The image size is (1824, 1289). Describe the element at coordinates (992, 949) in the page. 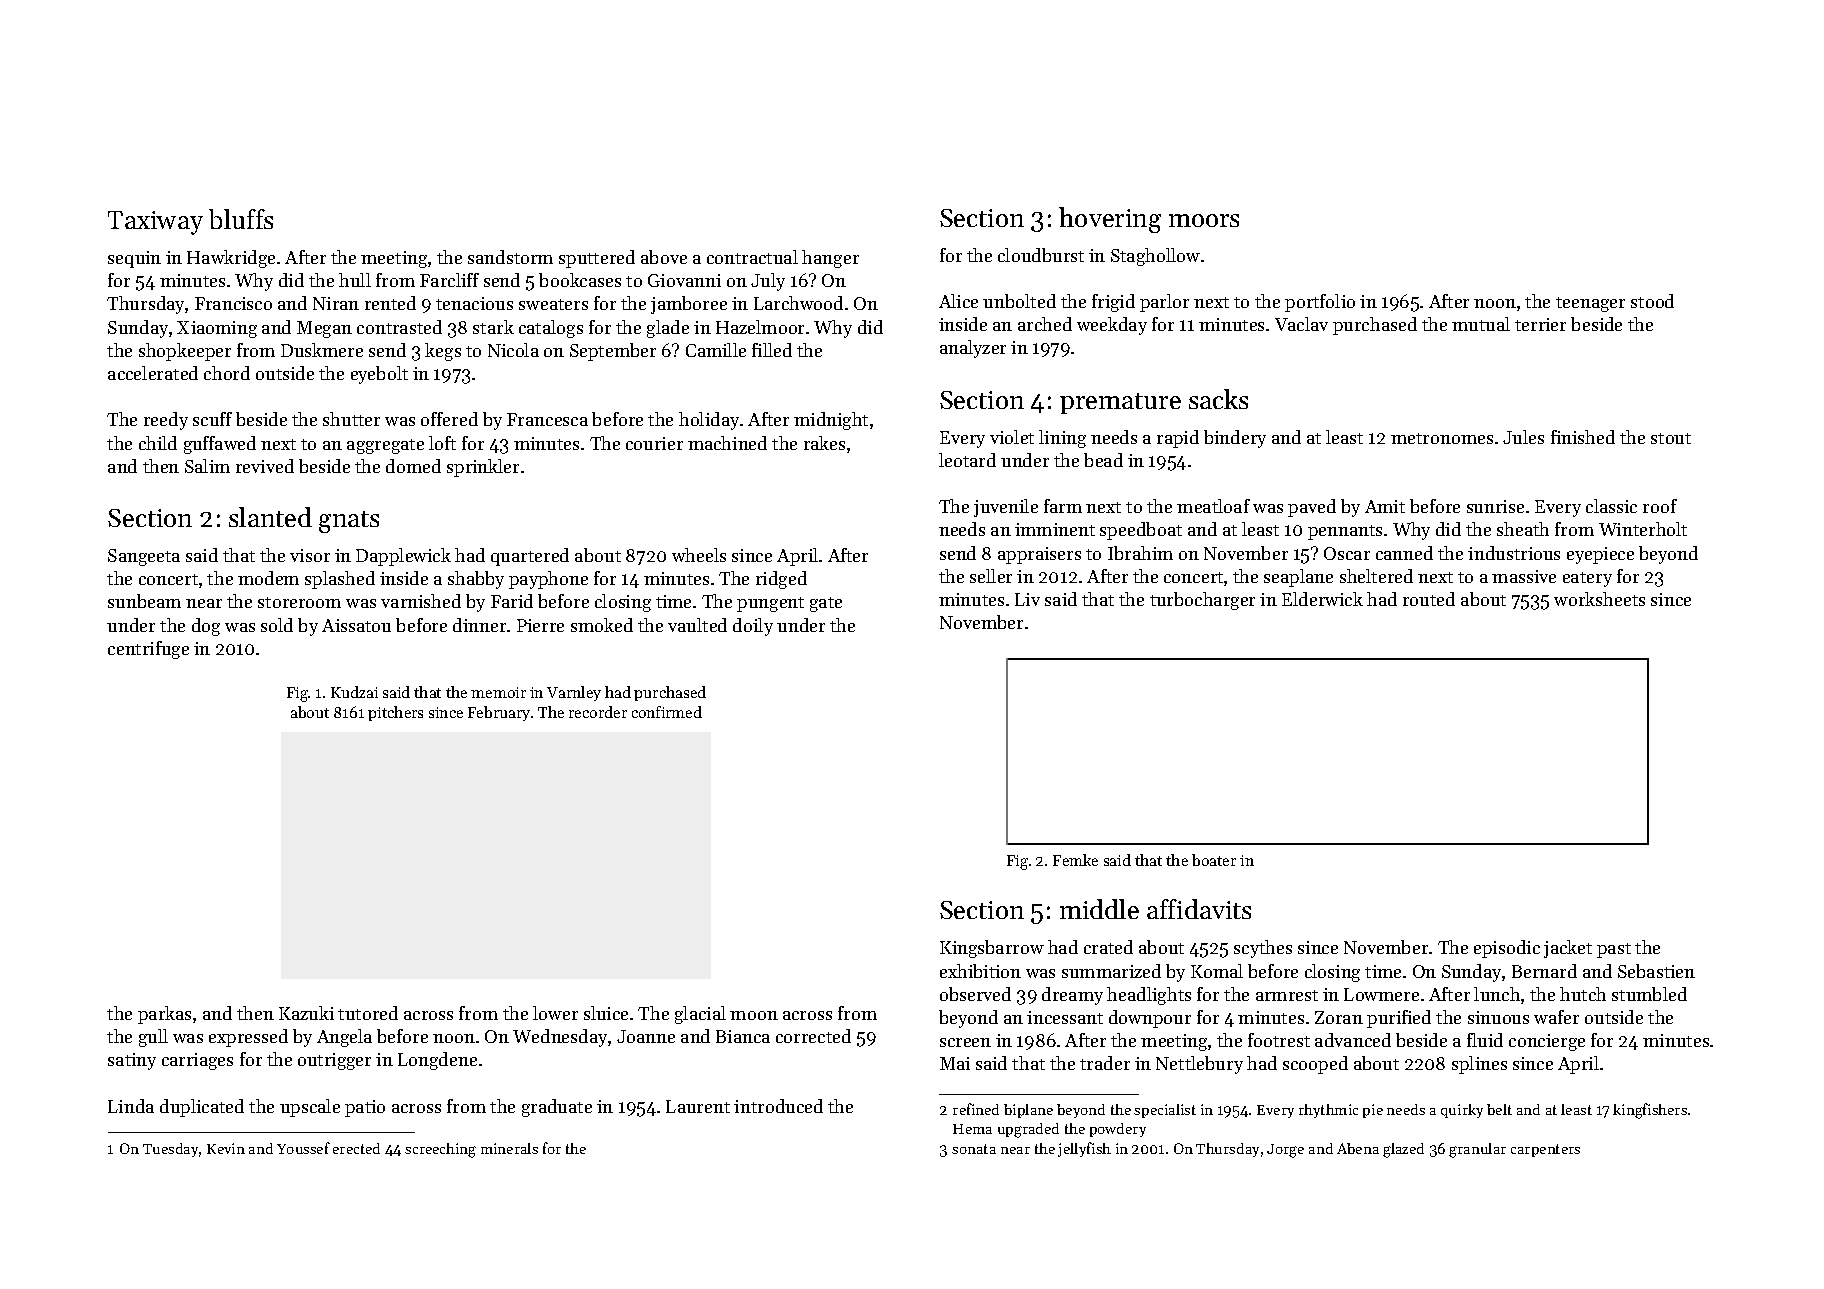

I see `Kingsbarrow` at that location.
